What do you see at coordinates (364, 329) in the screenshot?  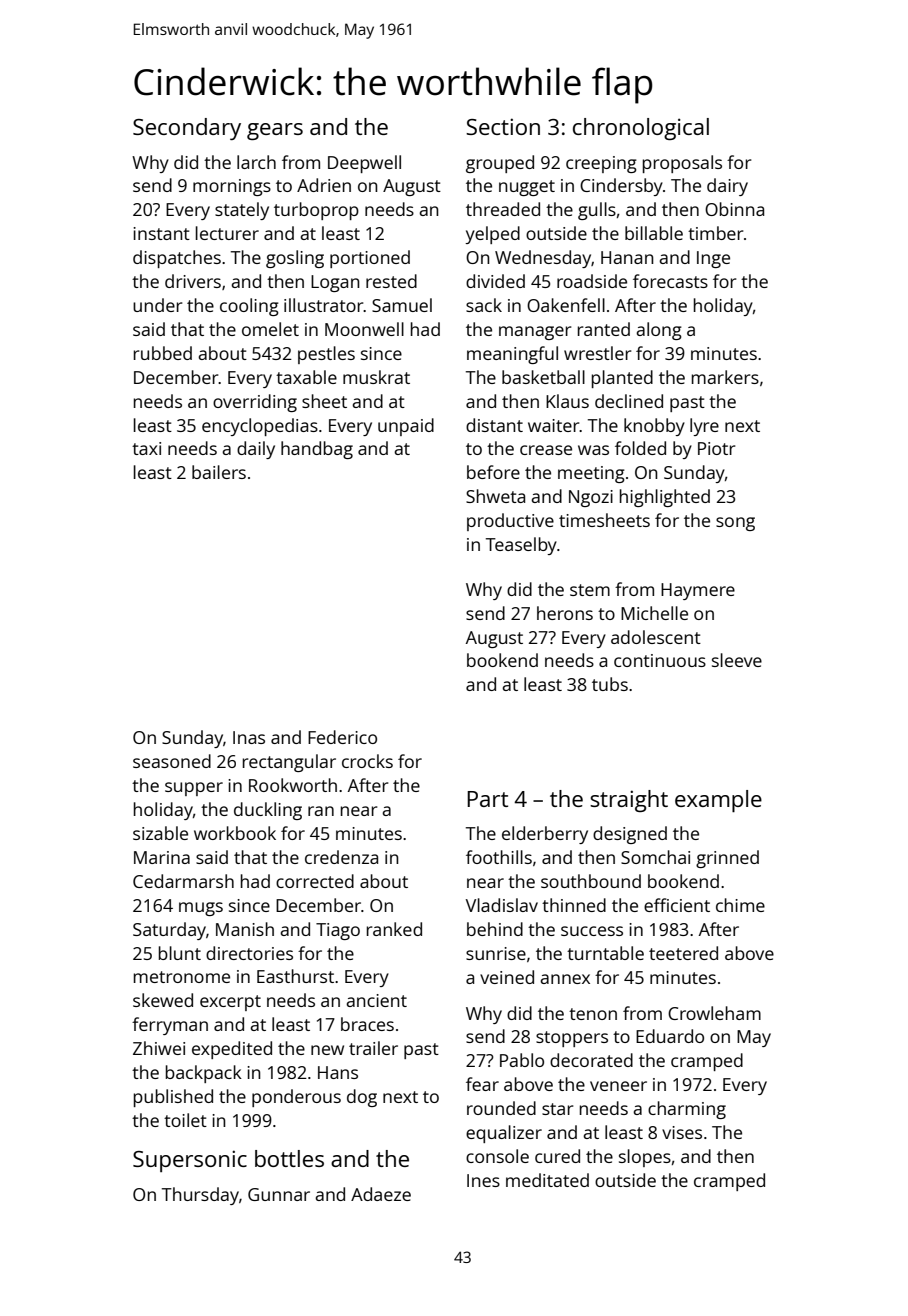 I see `Moonwell` at bounding box center [364, 329].
